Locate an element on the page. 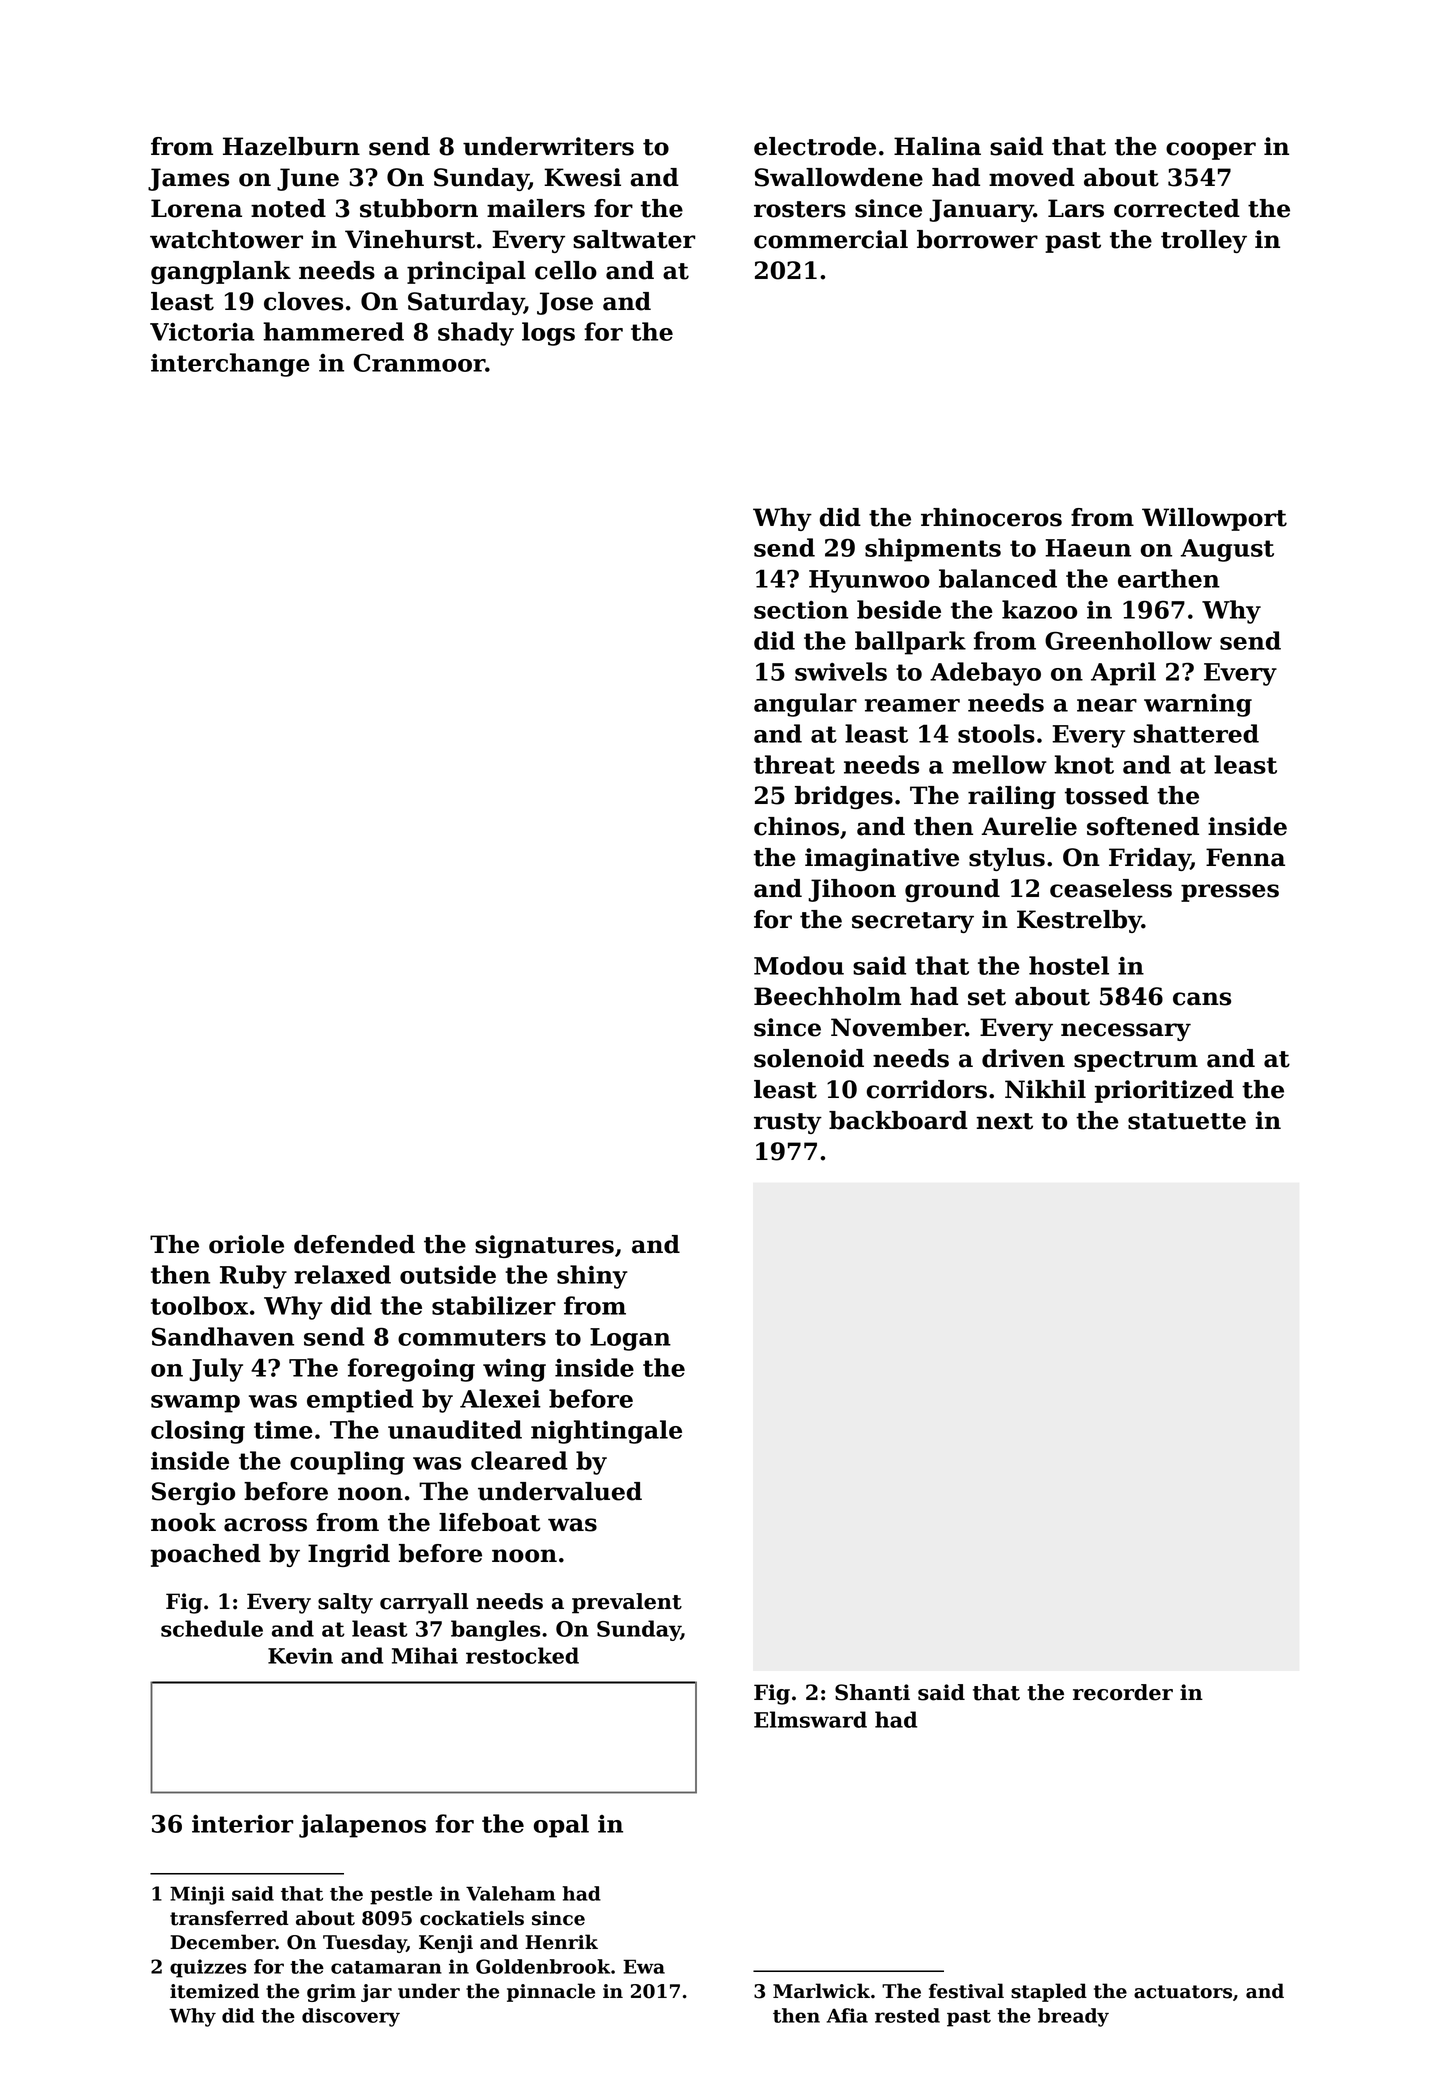  itemized is located at coordinates (214, 1991).
